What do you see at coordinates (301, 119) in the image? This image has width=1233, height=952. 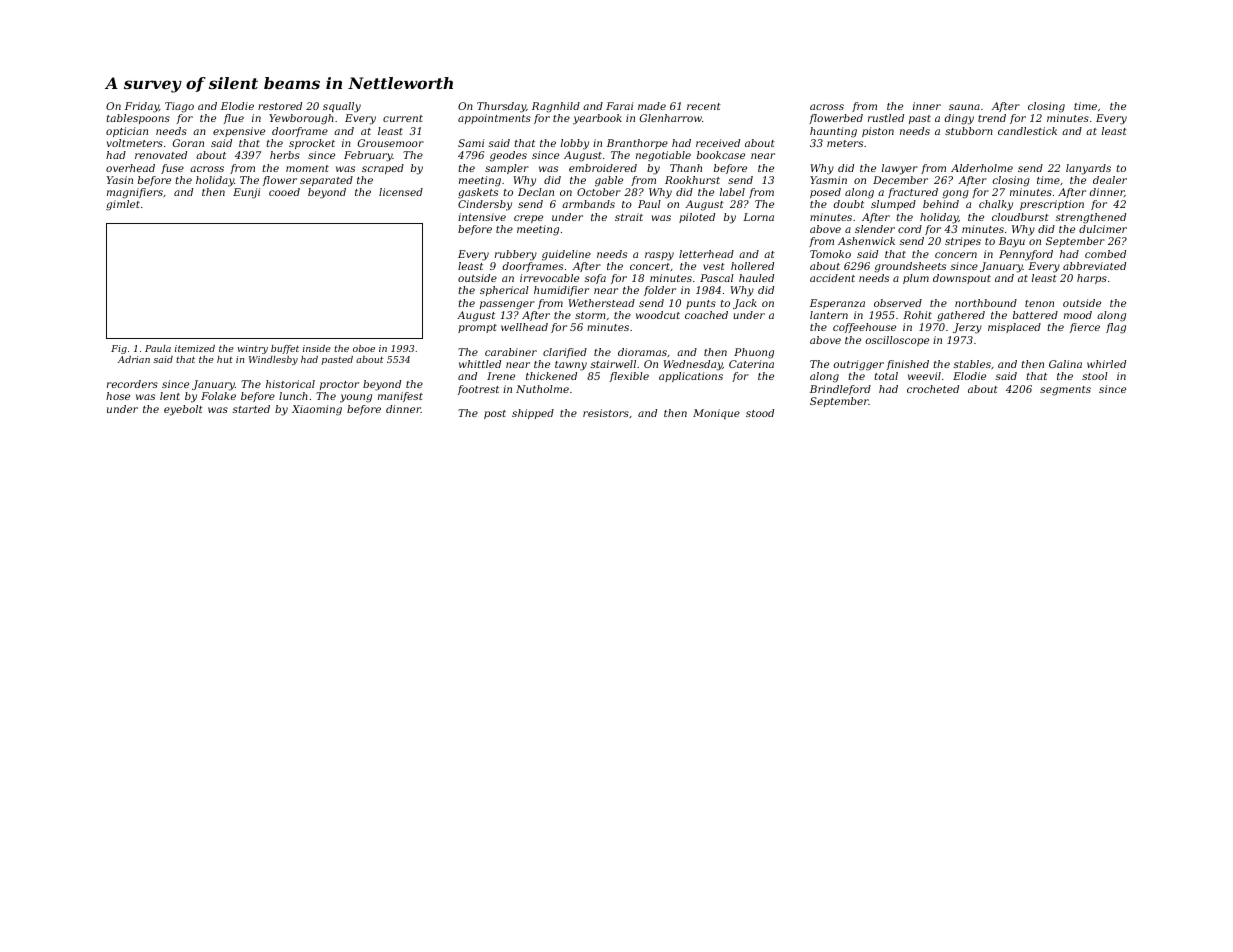 I see `Yewborough` at bounding box center [301, 119].
